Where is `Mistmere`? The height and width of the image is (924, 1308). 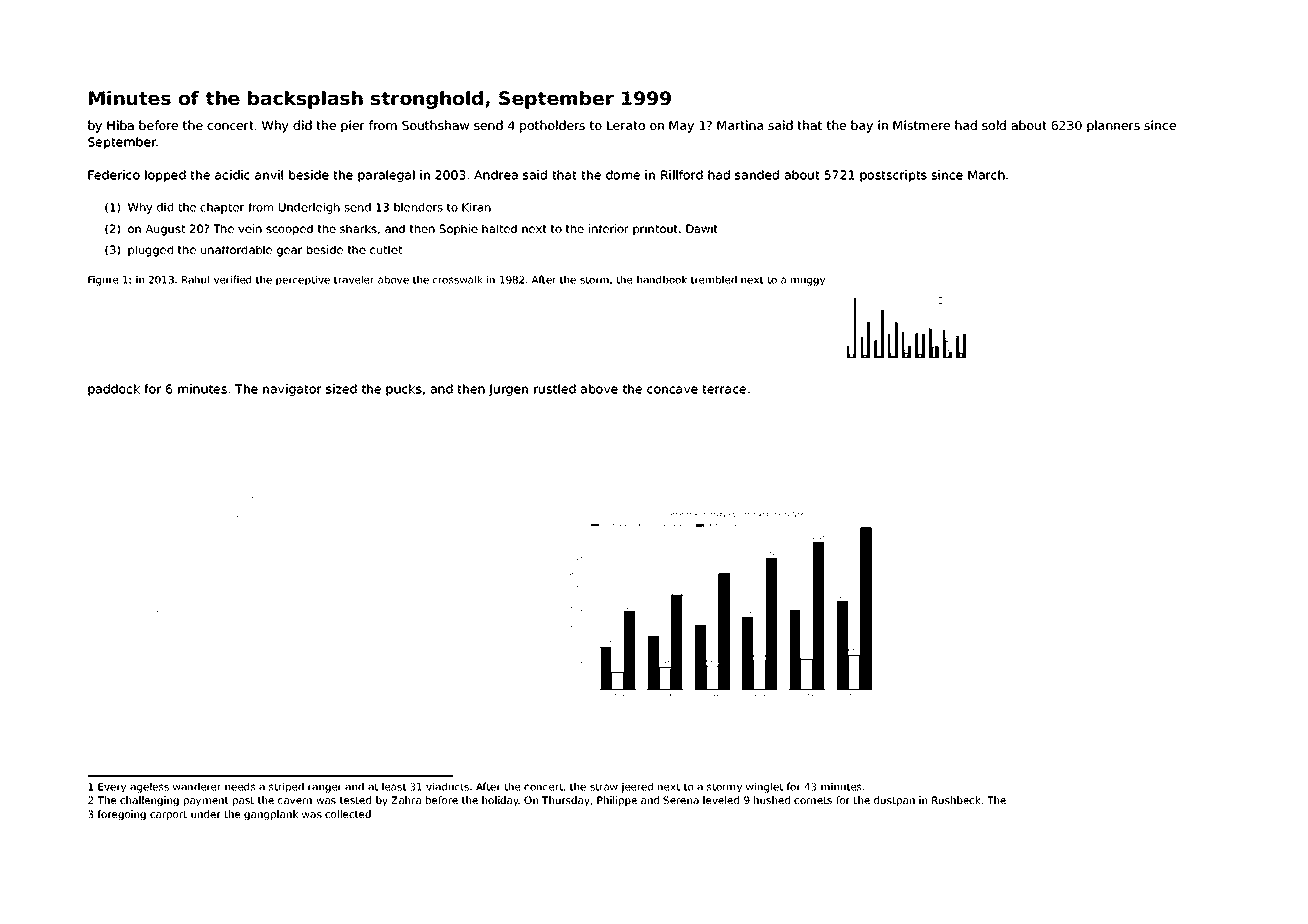 Mistmere is located at coordinates (921, 125).
